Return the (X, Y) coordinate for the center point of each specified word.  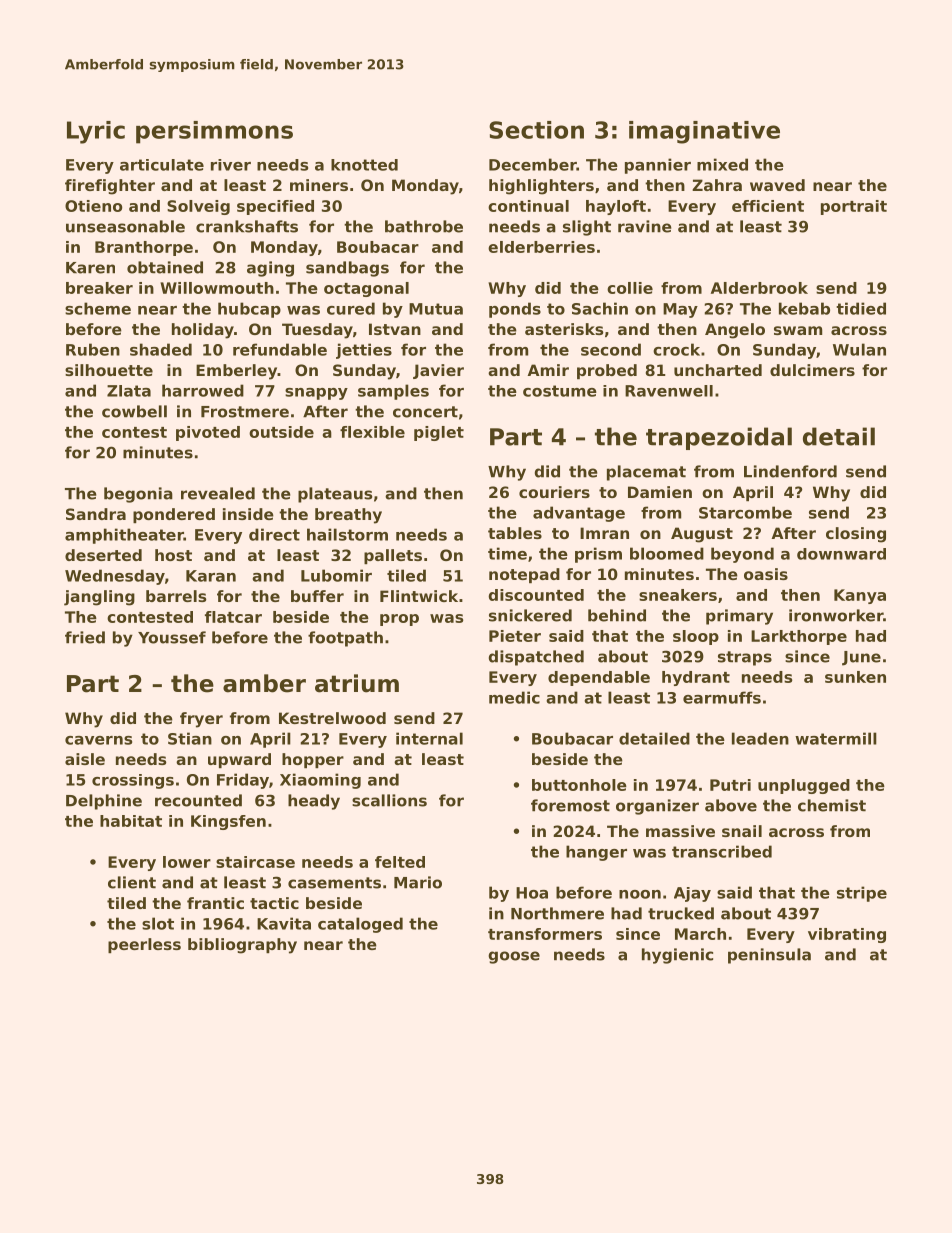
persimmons (214, 132)
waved (777, 185)
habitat (131, 821)
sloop (696, 637)
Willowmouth (217, 288)
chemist (832, 805)
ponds (515, 310)
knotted (364, 165)
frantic (215, 903)
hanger (596, 853)
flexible (372, 432)
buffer (317, 596)
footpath (345, 639)
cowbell (134, 411)
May (680, 310)
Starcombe (745, 512)
